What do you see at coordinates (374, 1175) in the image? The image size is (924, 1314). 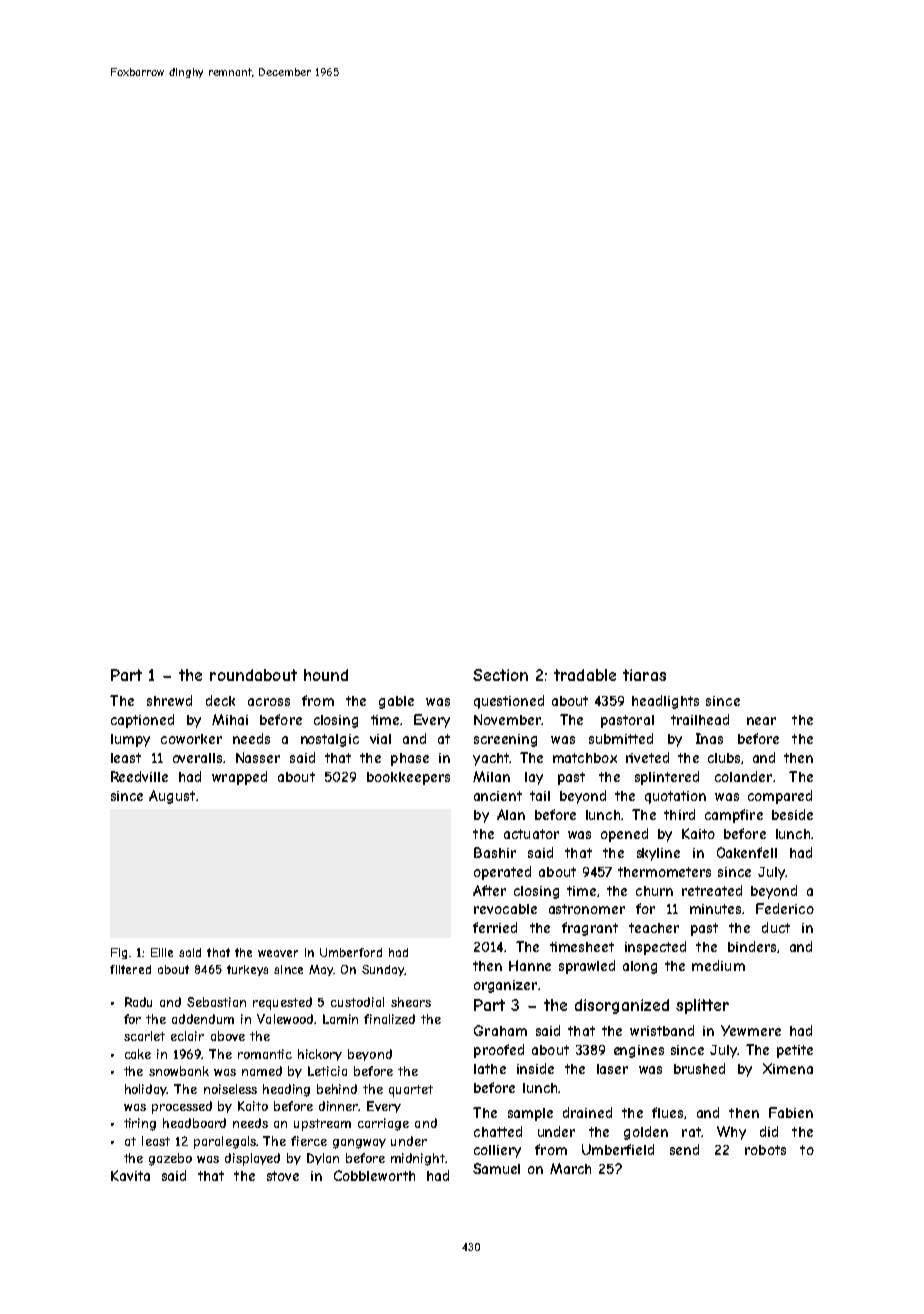 I see `Cobbleworth` at bounding box center [374, 1175].
